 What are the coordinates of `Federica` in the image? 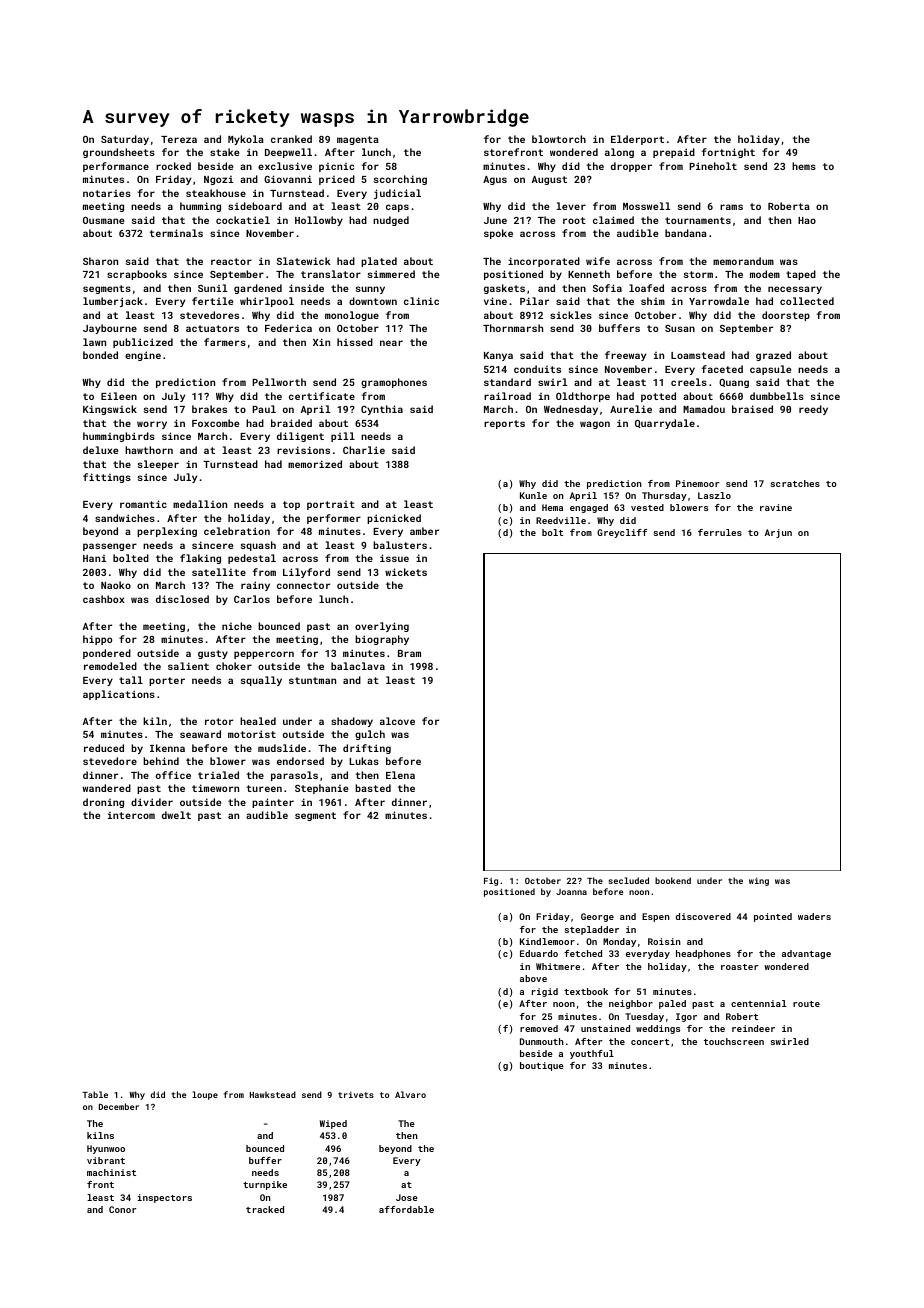 It's located at (288, 328).
